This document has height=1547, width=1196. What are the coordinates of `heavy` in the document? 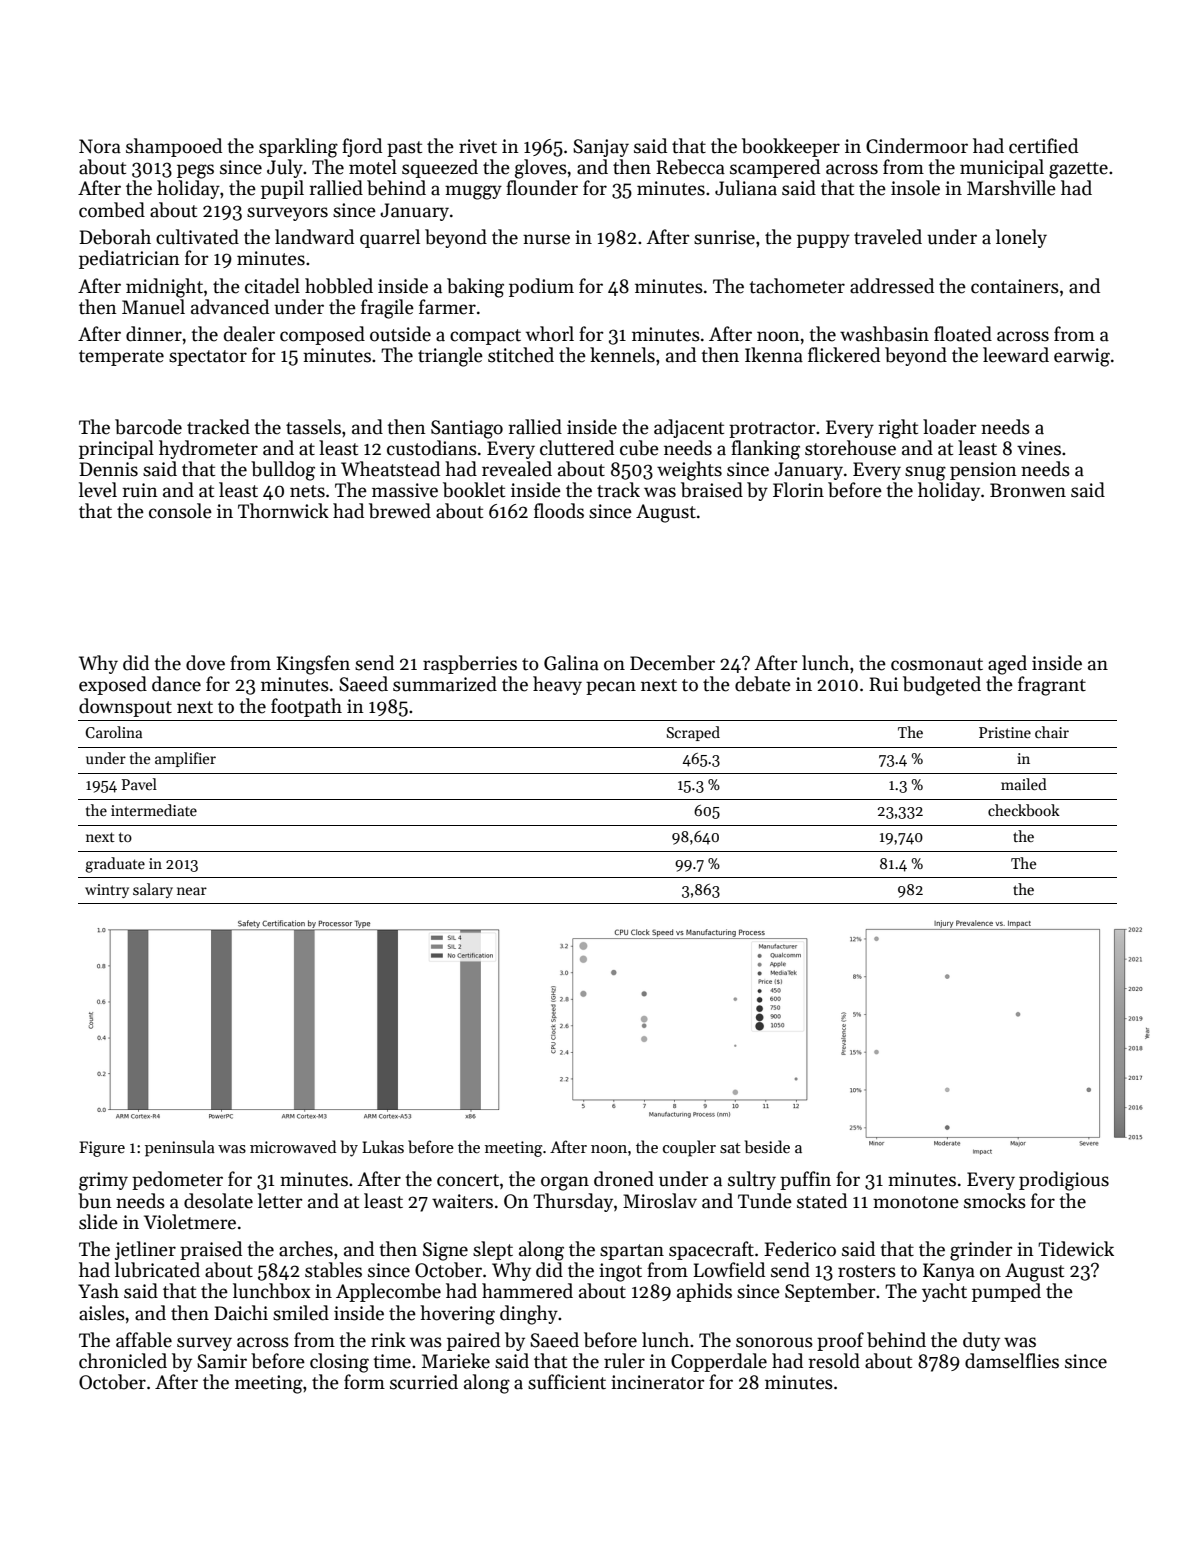 It's located at (557, 685).
